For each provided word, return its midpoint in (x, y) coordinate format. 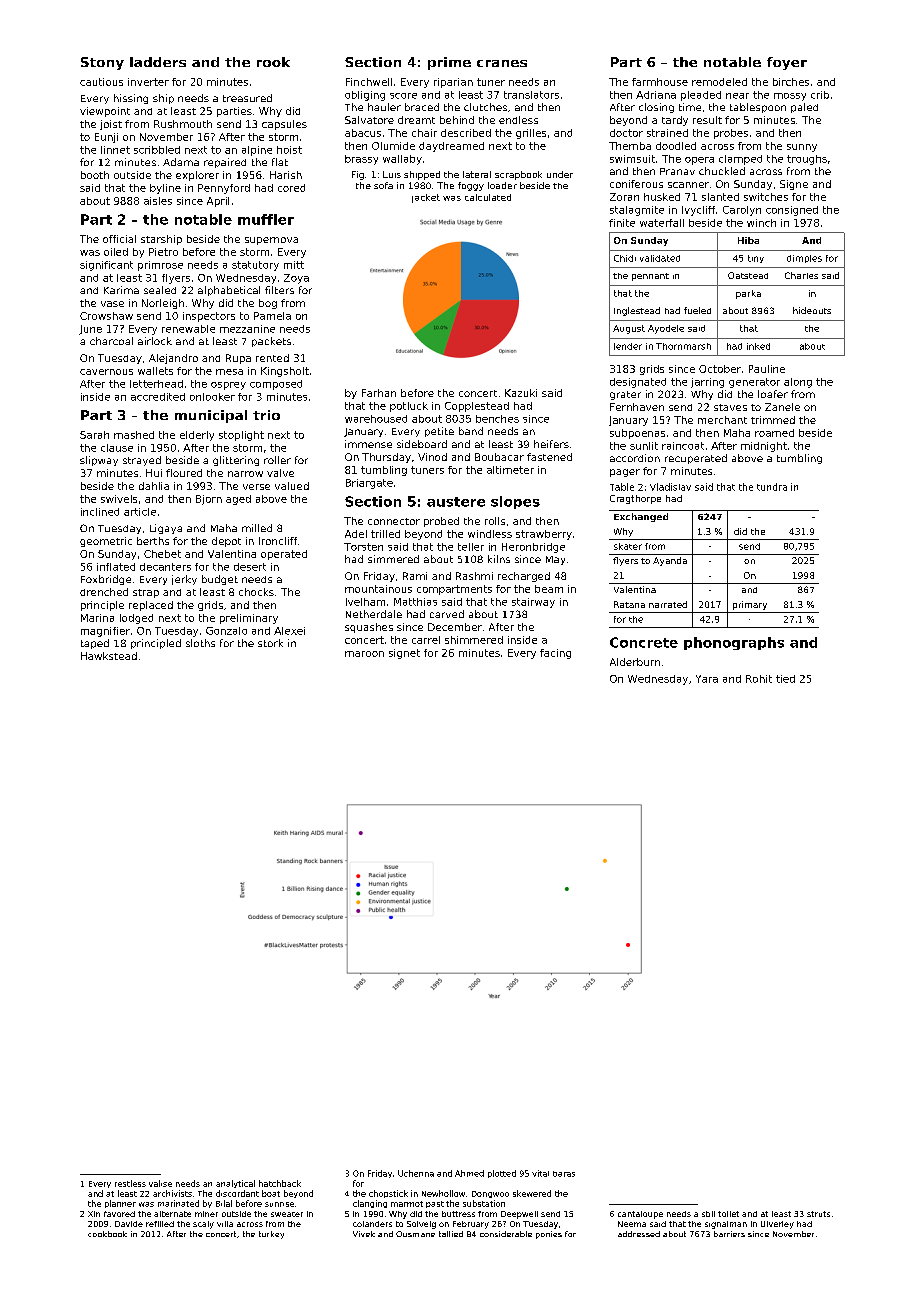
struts (818, 1214)
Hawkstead (109, 656)
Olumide (393, 146)
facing (555, 654)
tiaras (564, 1174)
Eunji (106, 138)
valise (160, 1183)
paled (804, 108)
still (708, 1214)
